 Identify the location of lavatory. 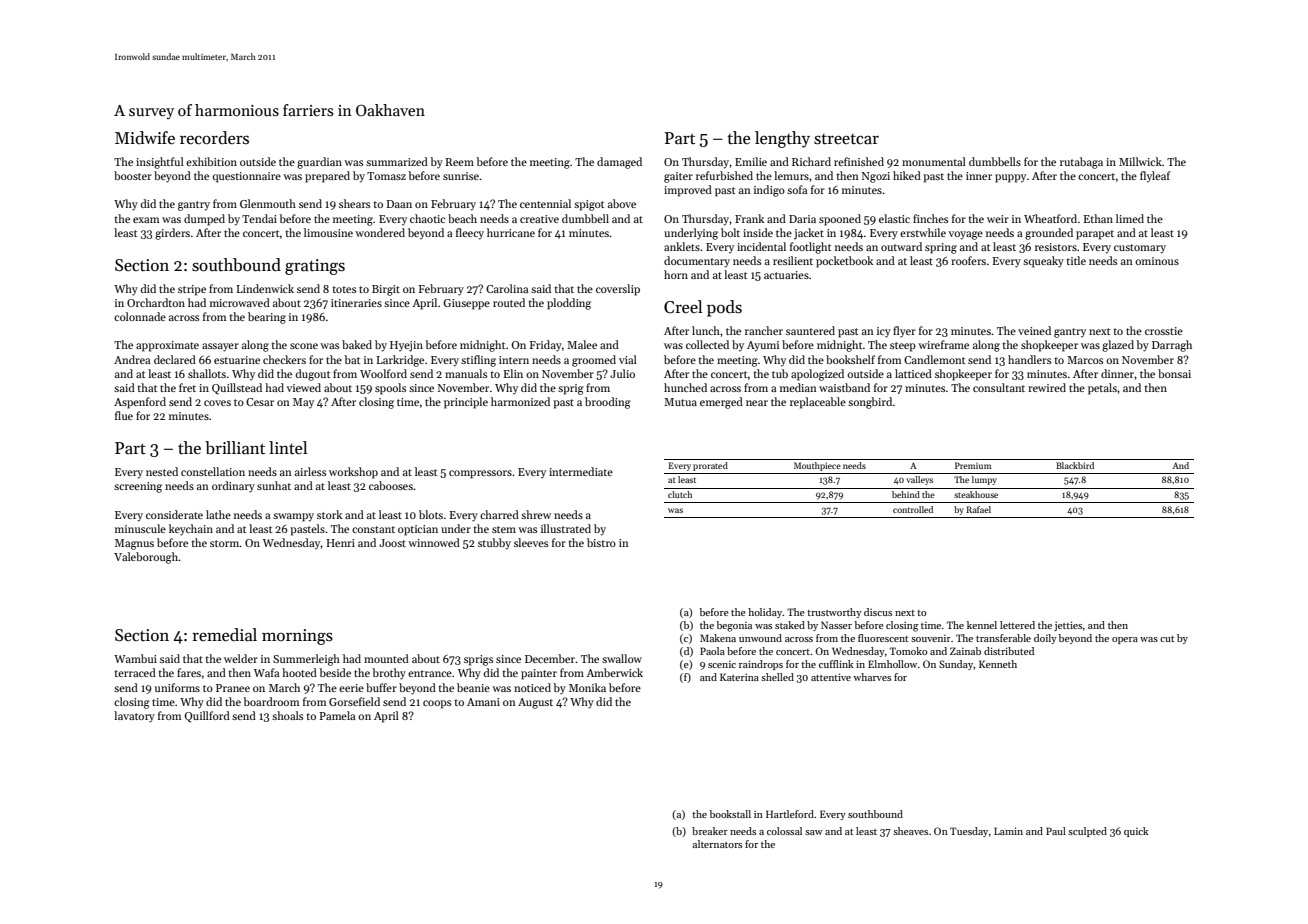
(134, 717).
